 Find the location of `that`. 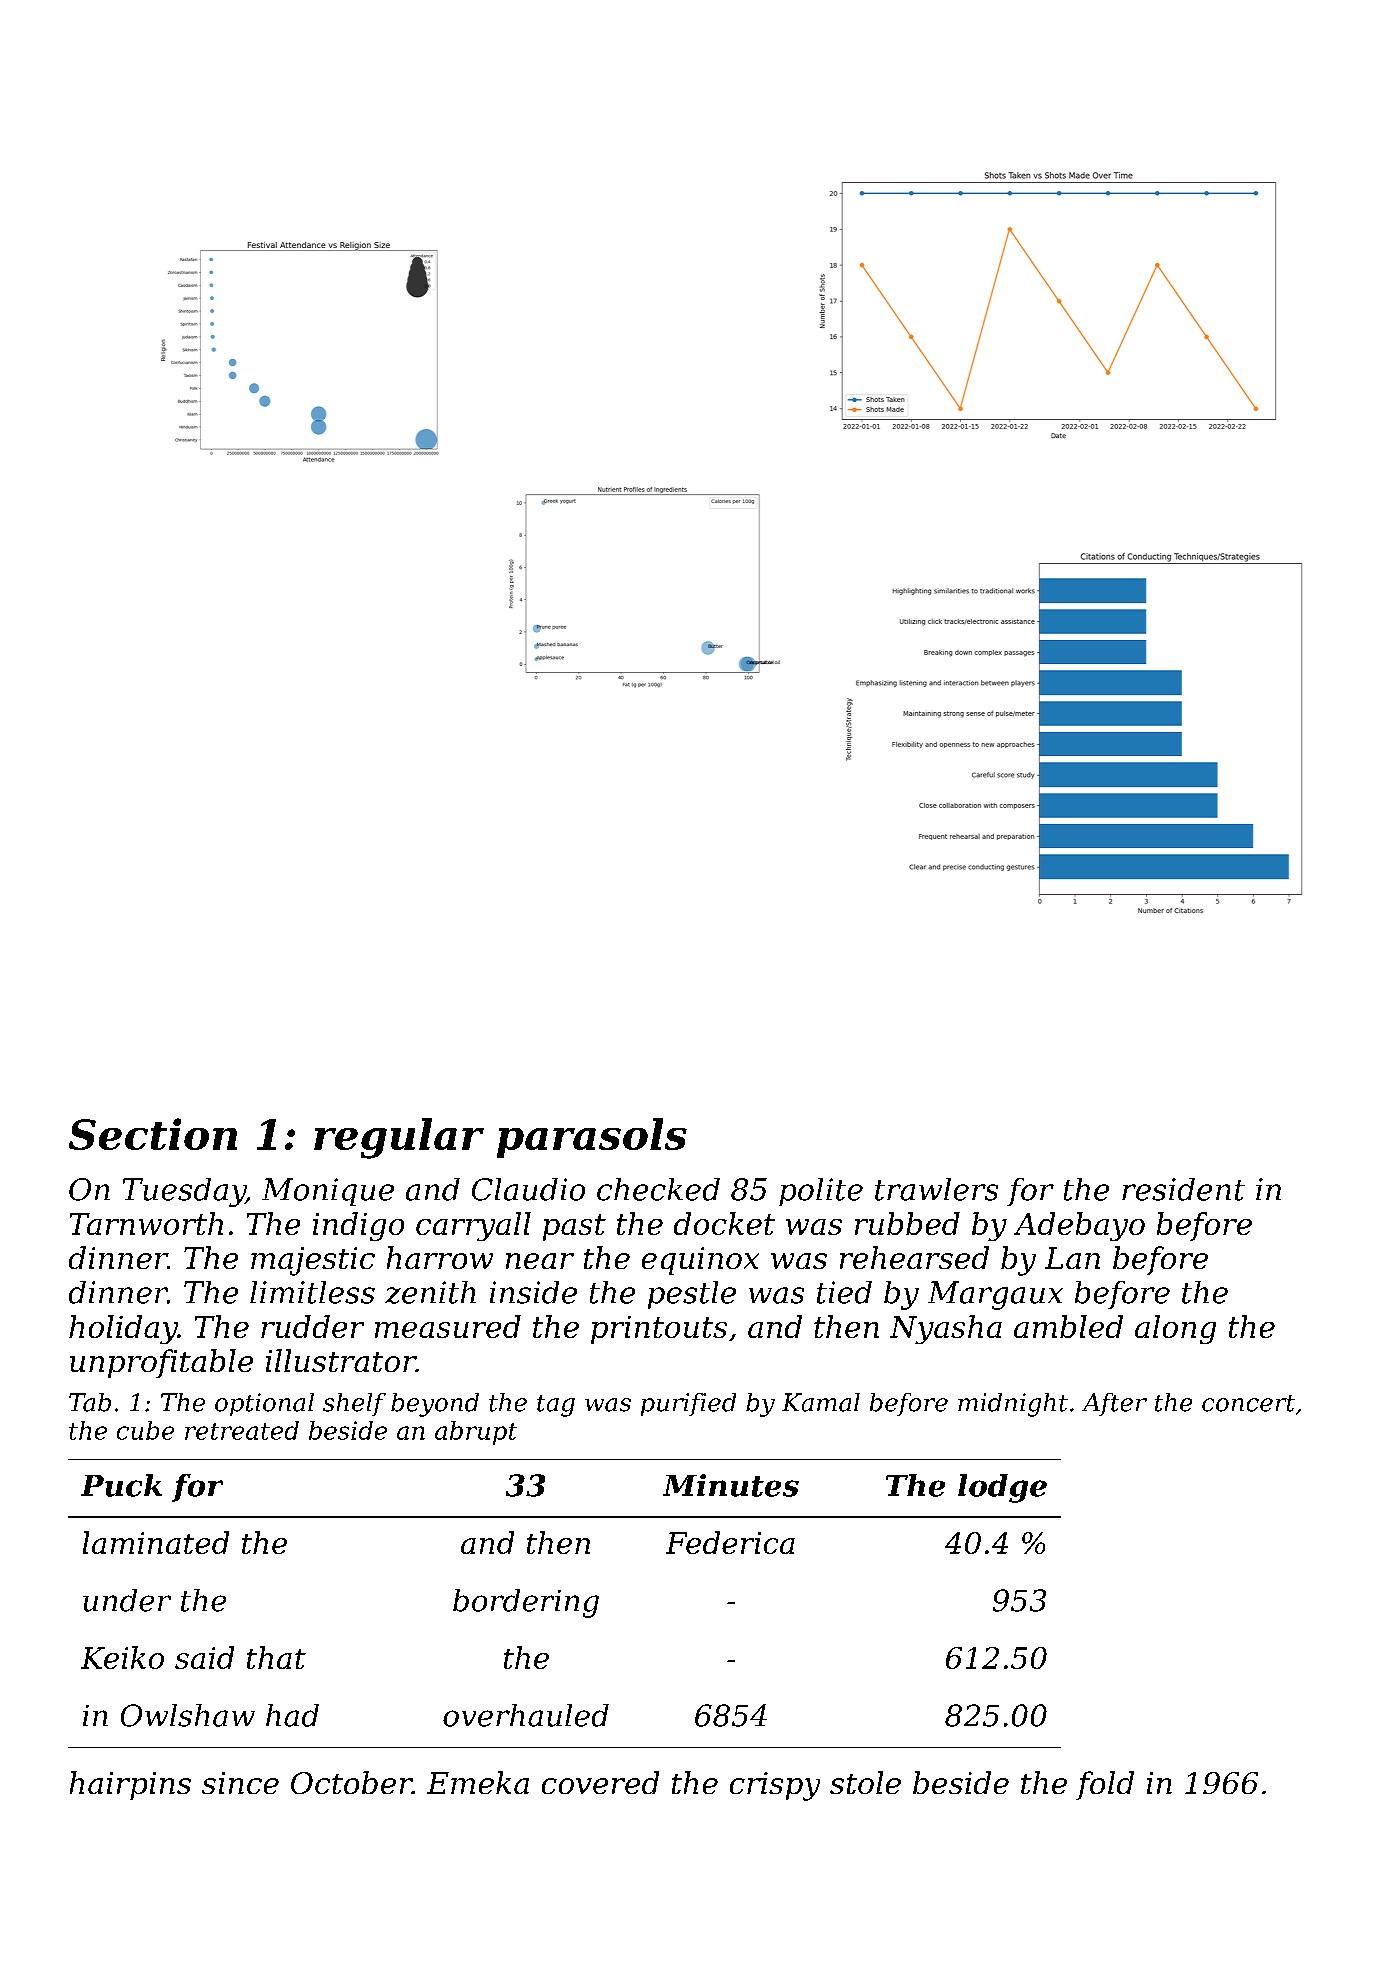

that is located at coordinates (276, 1657).
